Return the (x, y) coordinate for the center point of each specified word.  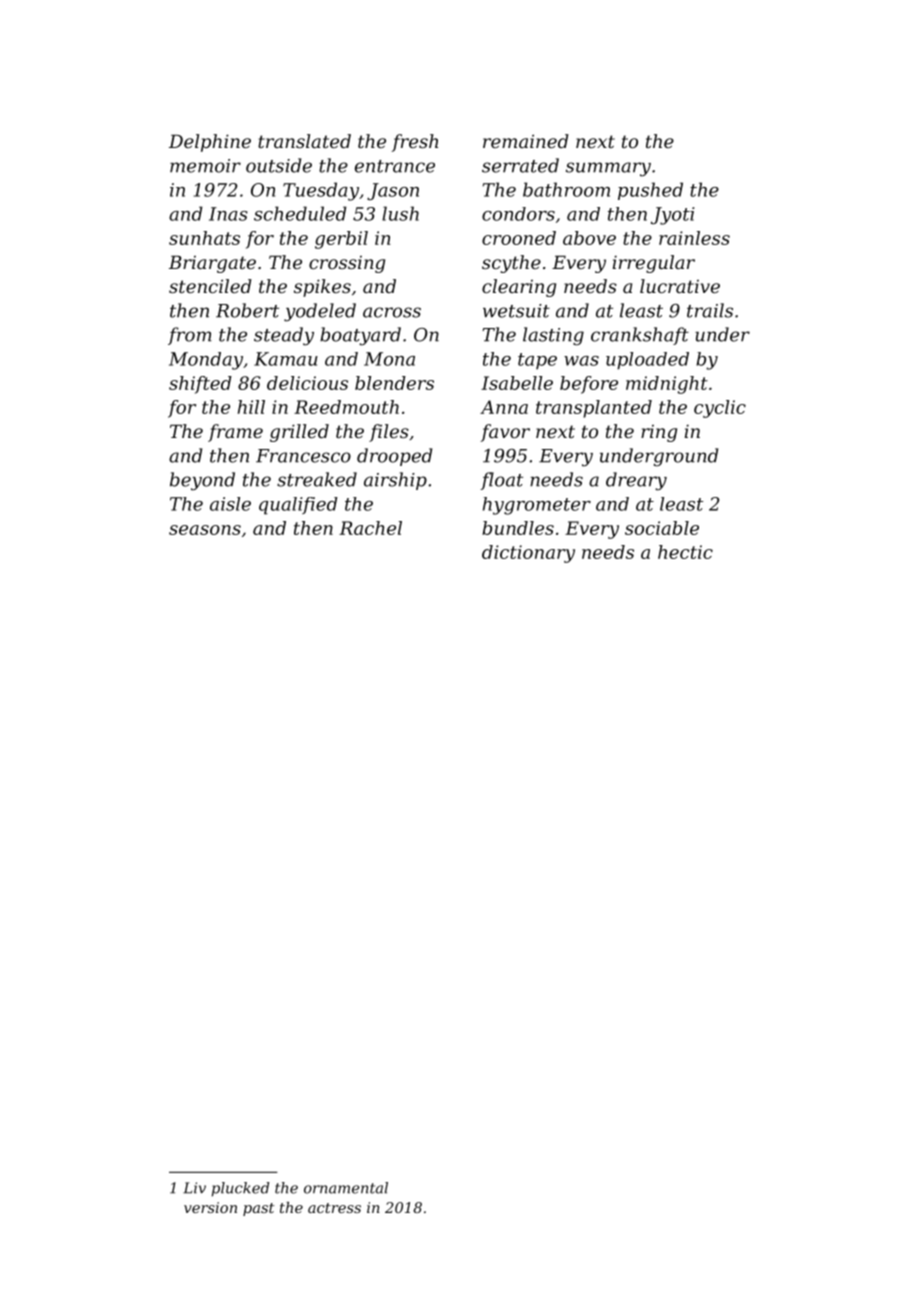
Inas (228, 214)
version (210, 1207)
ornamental (346, 1188)
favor (505, 433)
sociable (662, 528)
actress (334, 1208)
